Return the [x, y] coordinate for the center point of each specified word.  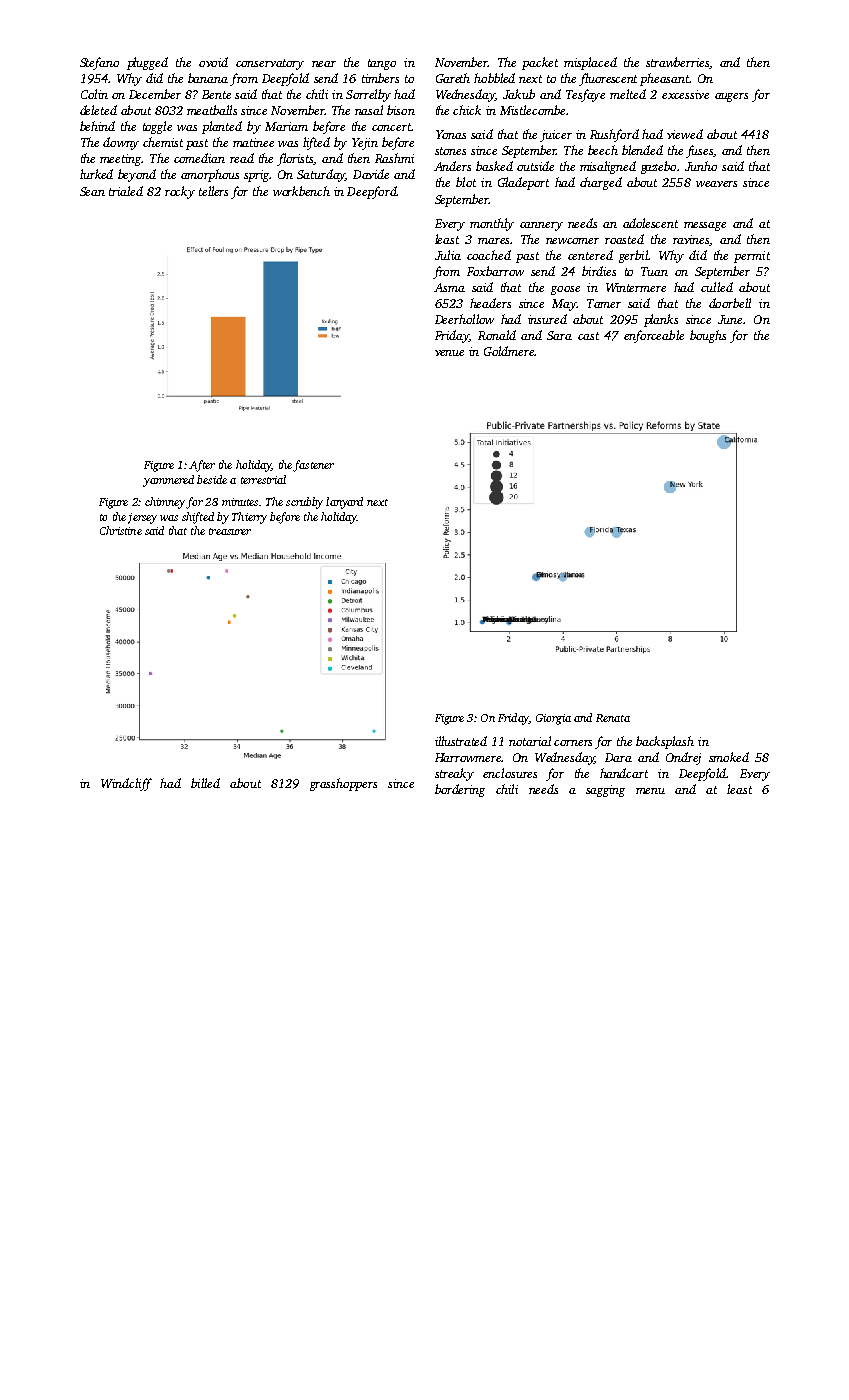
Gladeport [523, 183]
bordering [460, 790]
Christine [121, 530]
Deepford [372, 192]
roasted [624, 239]
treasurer [230, 531]
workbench [301, 191]
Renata [613, 718]
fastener [313, 466]
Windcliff [126, 784]
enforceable [654, 336]
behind [97, 126]
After [202, 466]
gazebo [658, 167]
